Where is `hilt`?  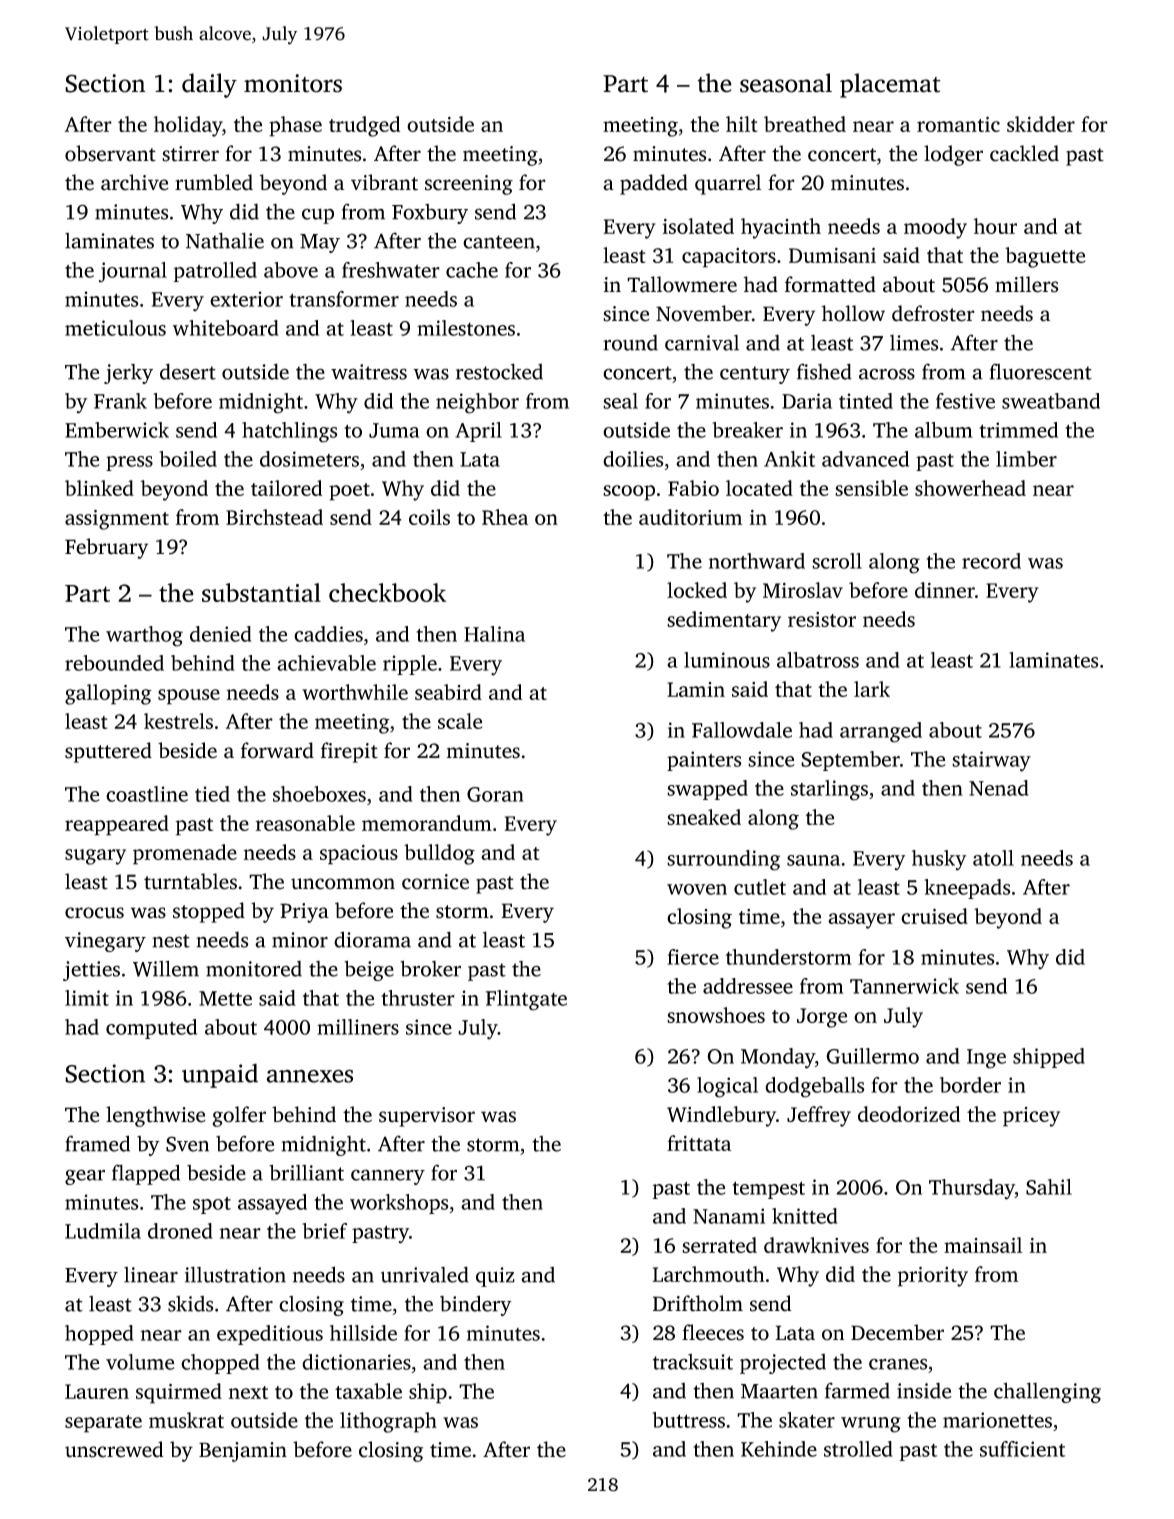 hilt is located at coordinates (742, 124).
